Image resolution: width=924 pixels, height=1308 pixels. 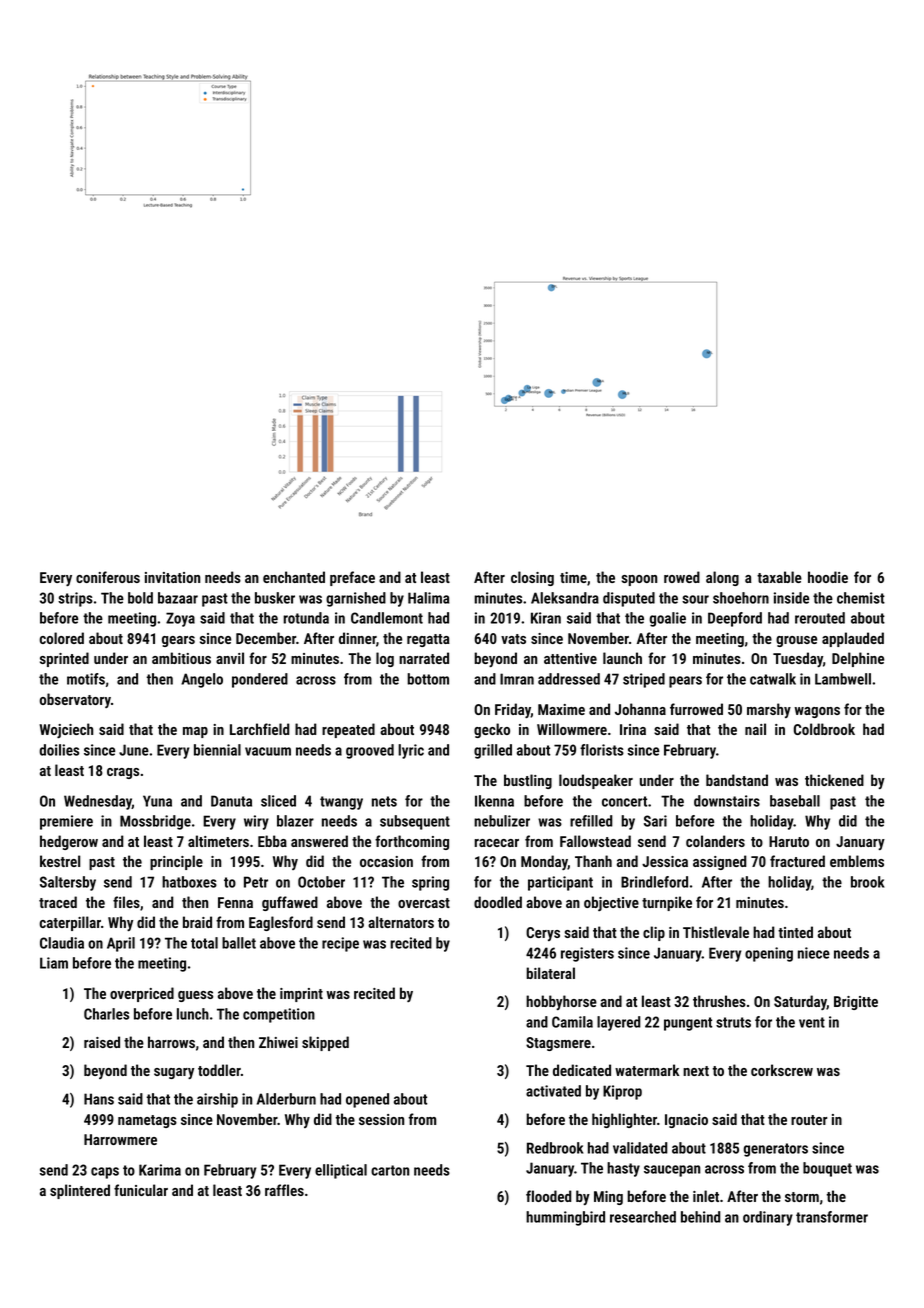 I want to click on overpriced, so click(x=142, y=994).
